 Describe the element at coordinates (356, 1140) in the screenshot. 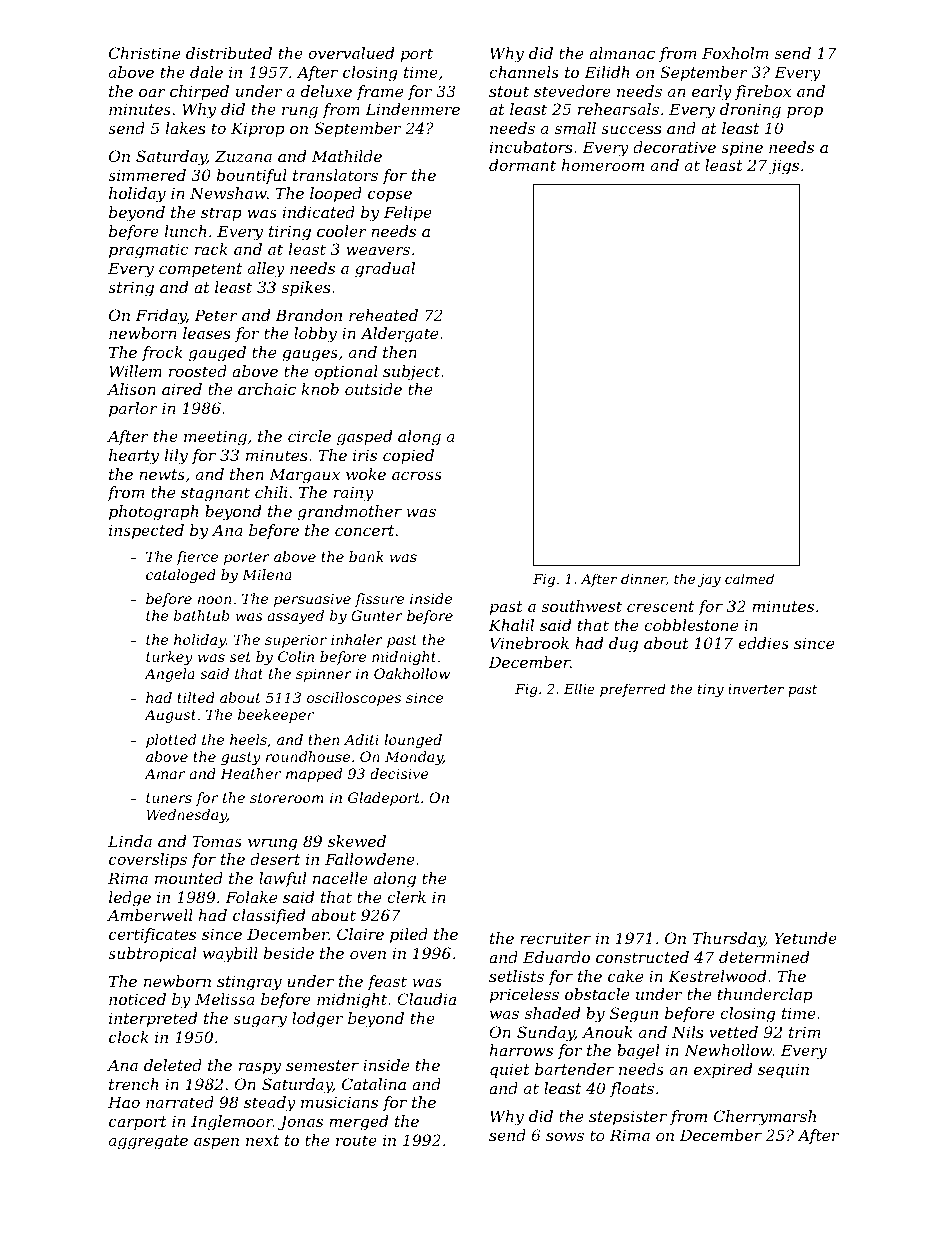

I see `route` at that location.
